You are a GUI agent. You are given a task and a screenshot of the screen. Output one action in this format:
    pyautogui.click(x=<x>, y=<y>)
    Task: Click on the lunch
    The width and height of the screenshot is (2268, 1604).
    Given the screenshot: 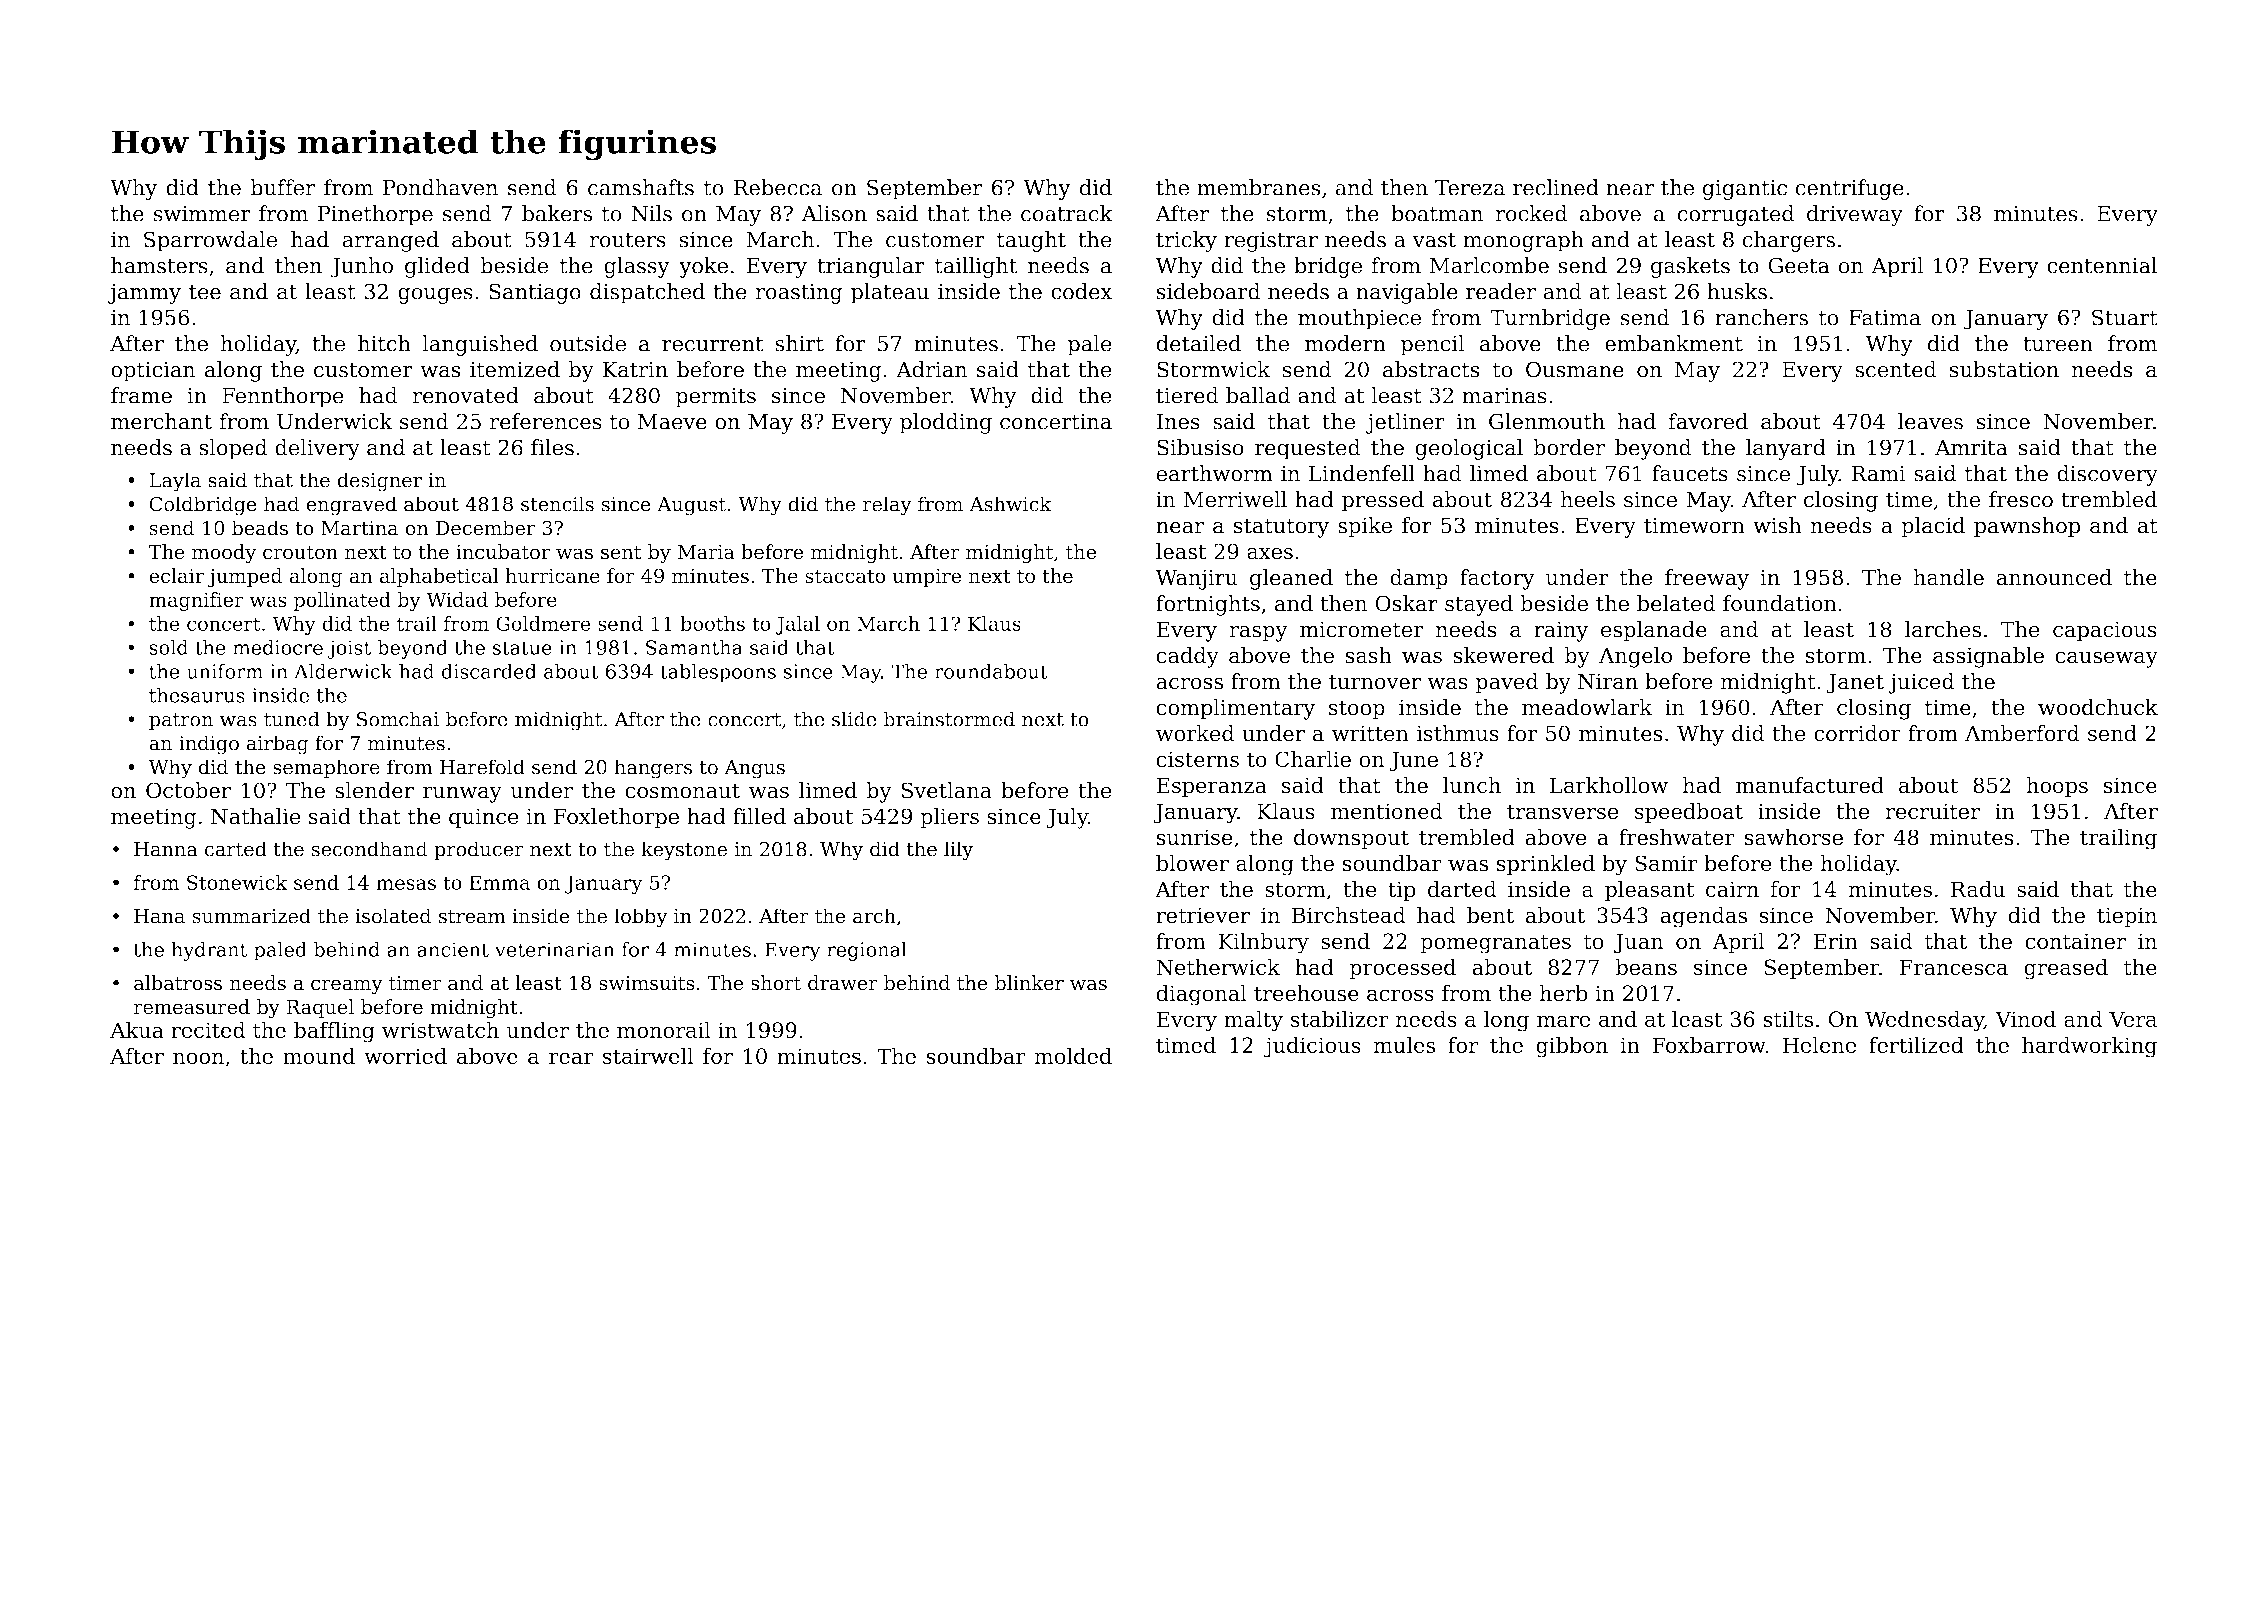 What is the action you would take?
    pyautogui.click(x=1472, y=785)
